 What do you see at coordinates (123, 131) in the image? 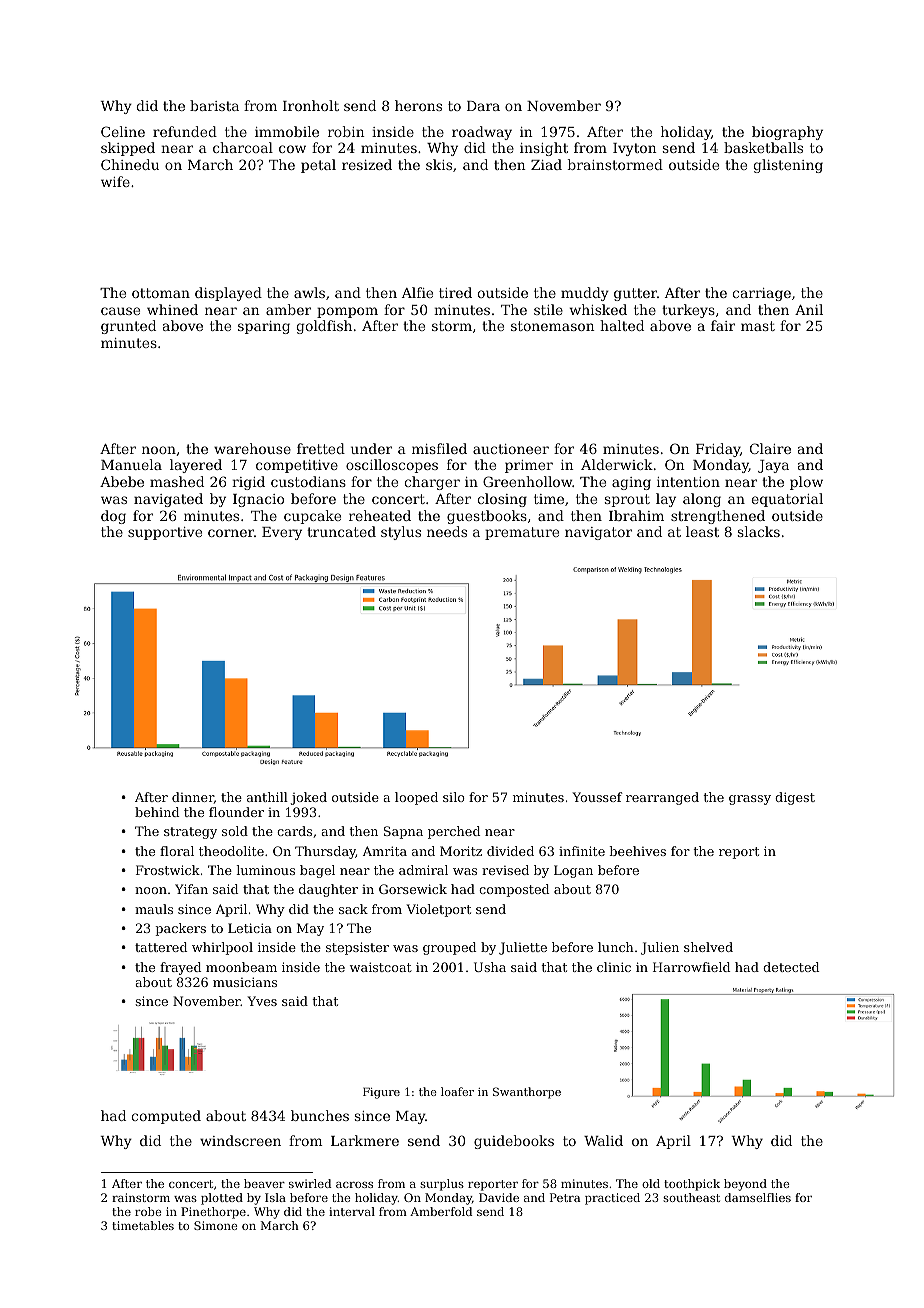
I see `Celine` at bounding box center [123, 131].
